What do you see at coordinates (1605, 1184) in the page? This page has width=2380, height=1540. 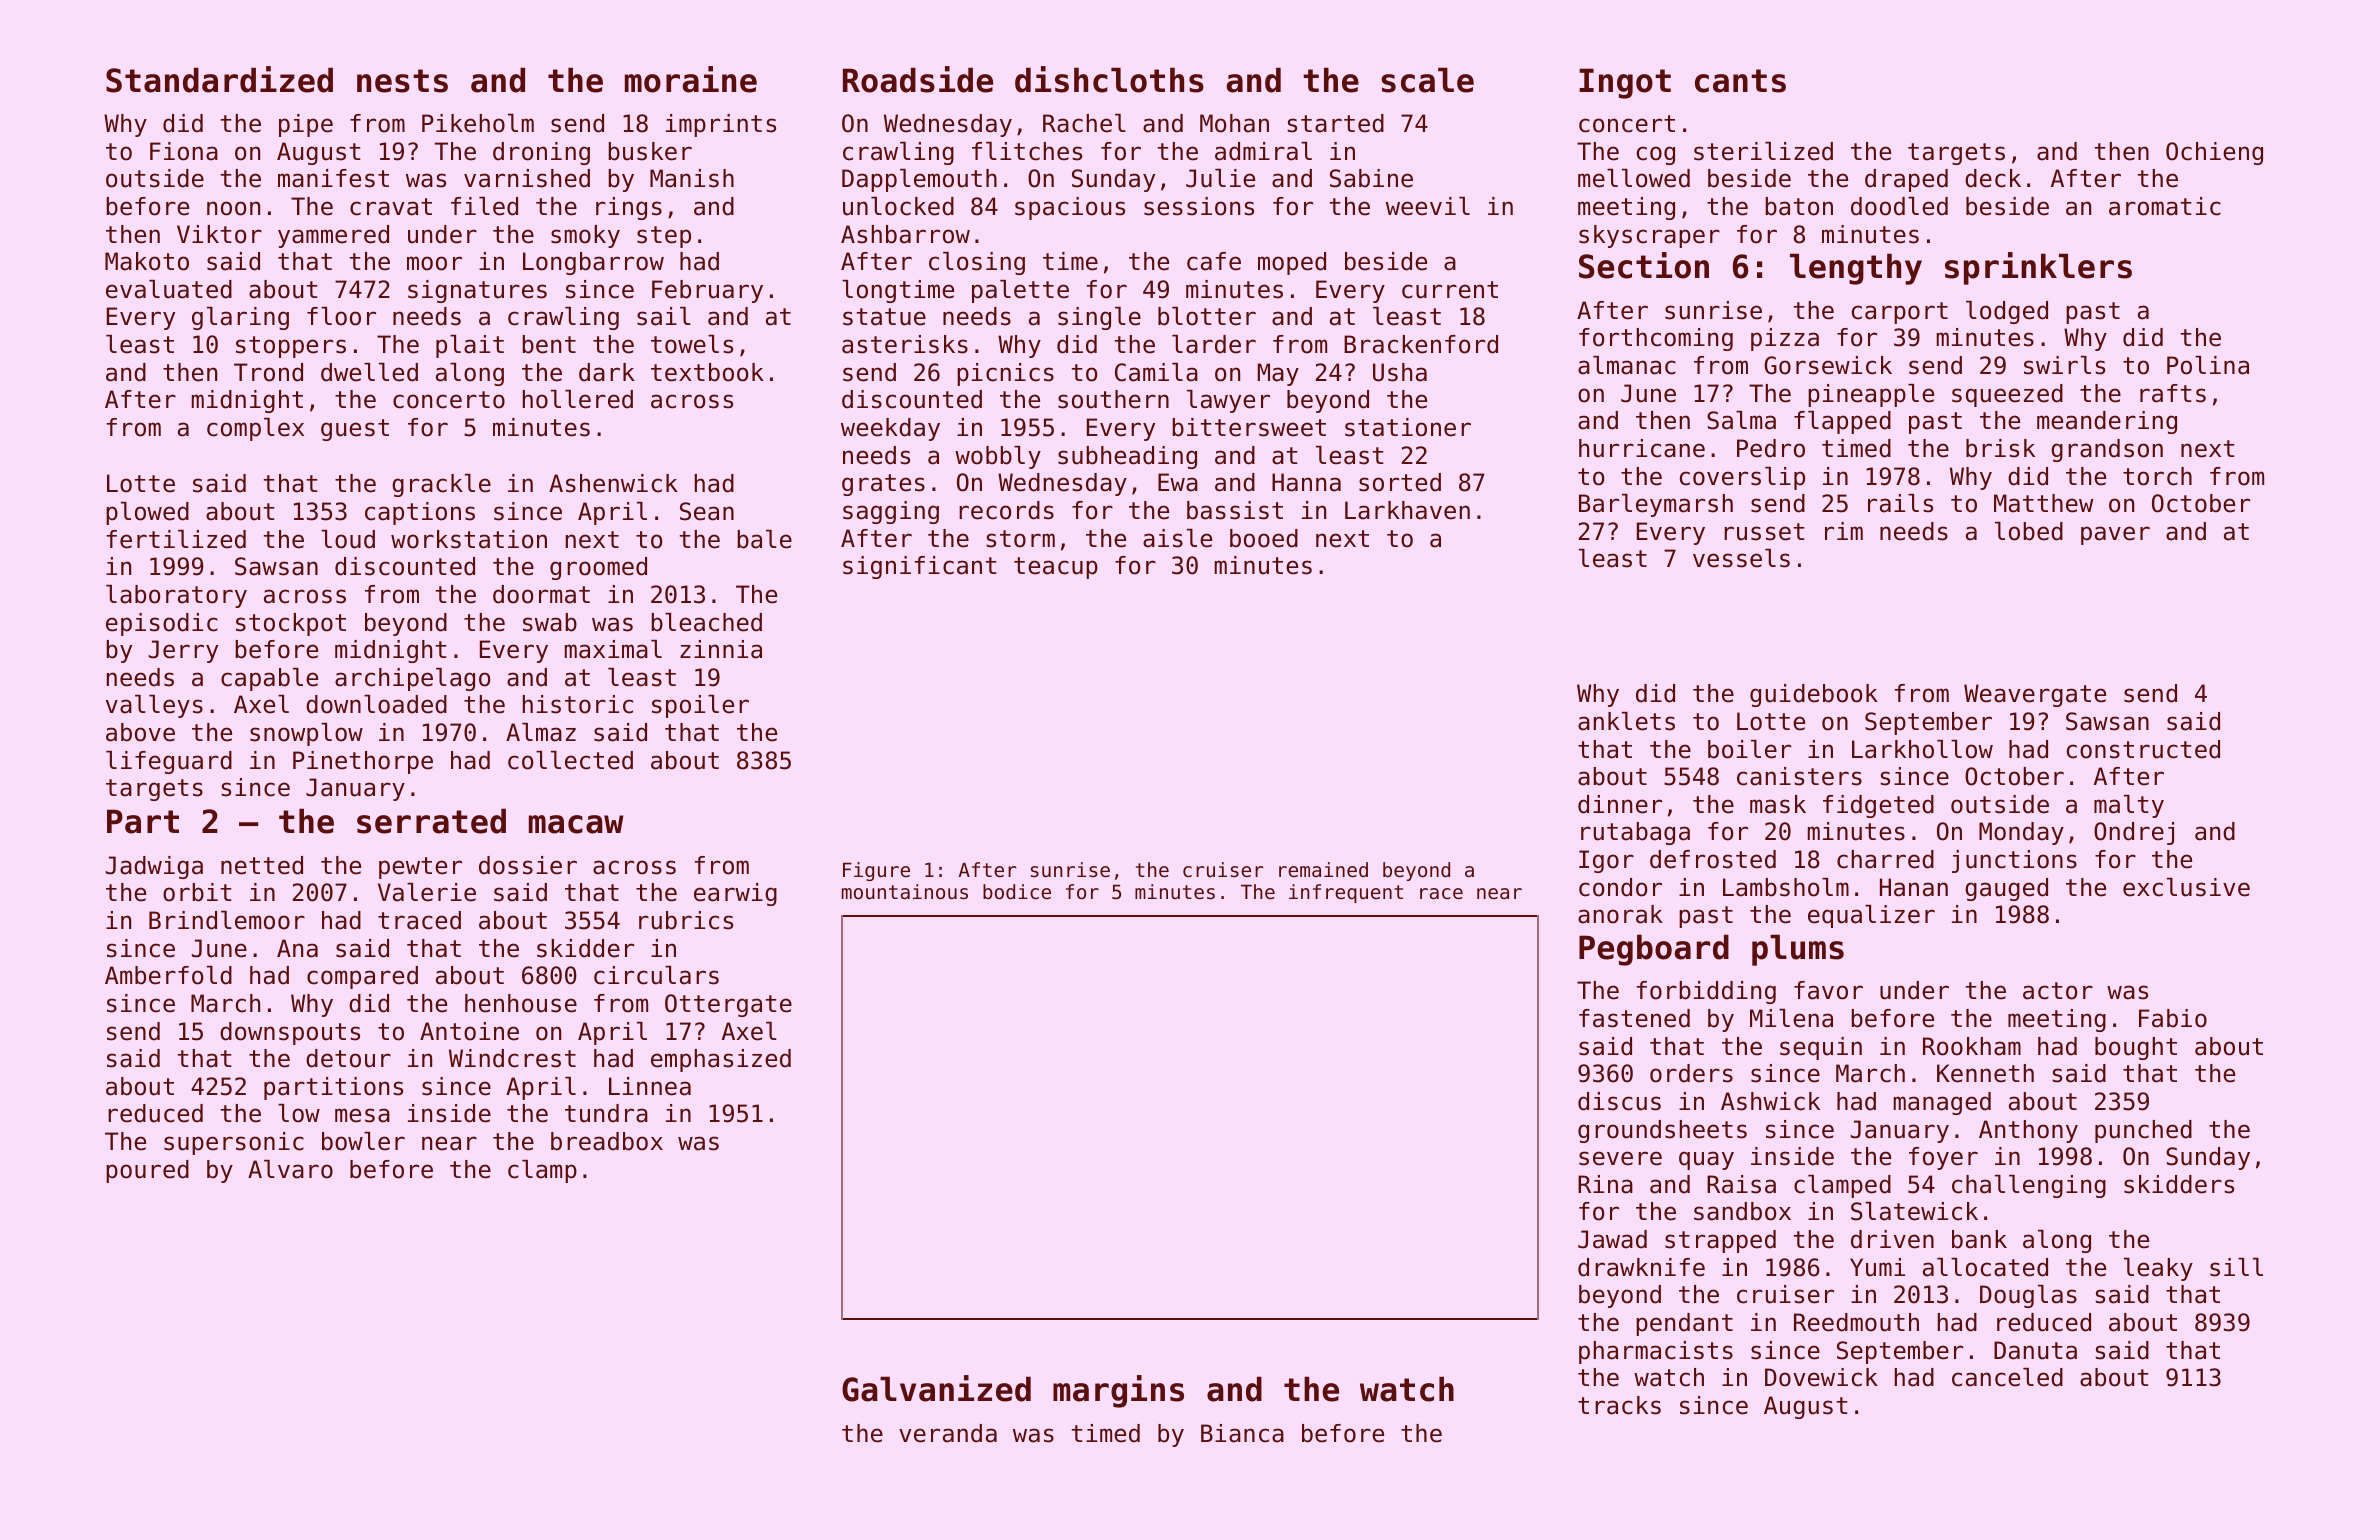 I see `Rina` at bounding box center [1605, 1184].
